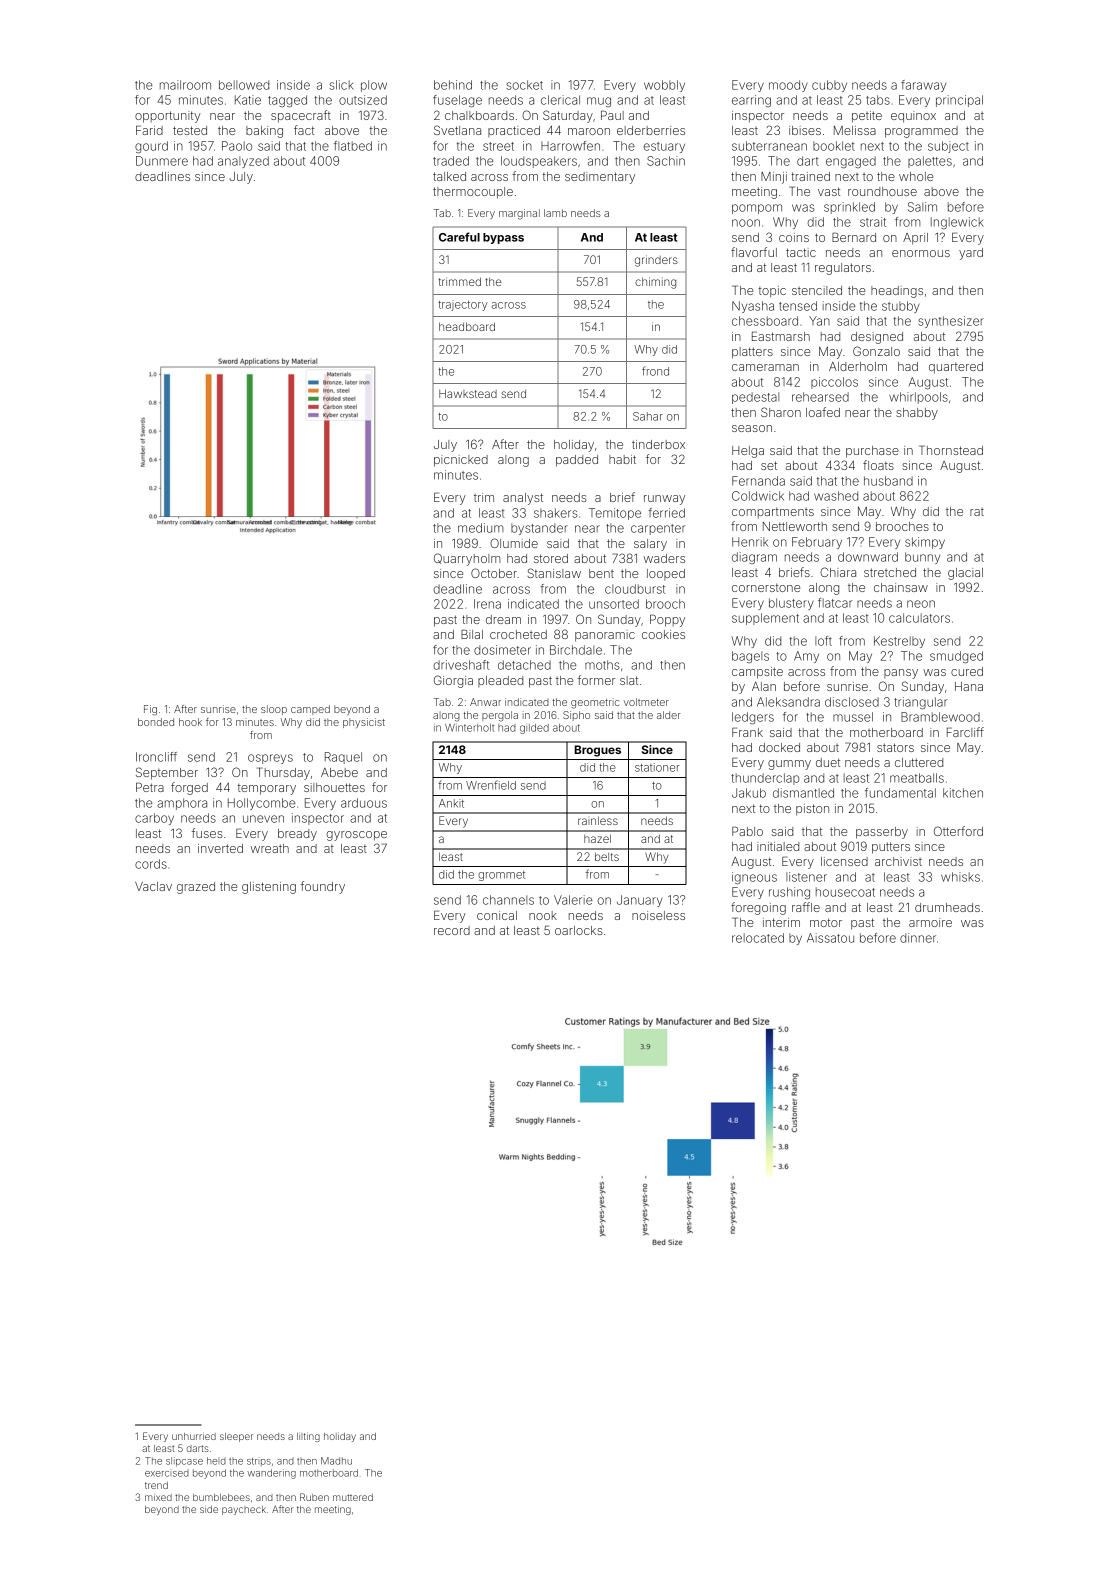 This screenshot has height=1583, width=1119. I want to click on Careful, so click(459, 237).
